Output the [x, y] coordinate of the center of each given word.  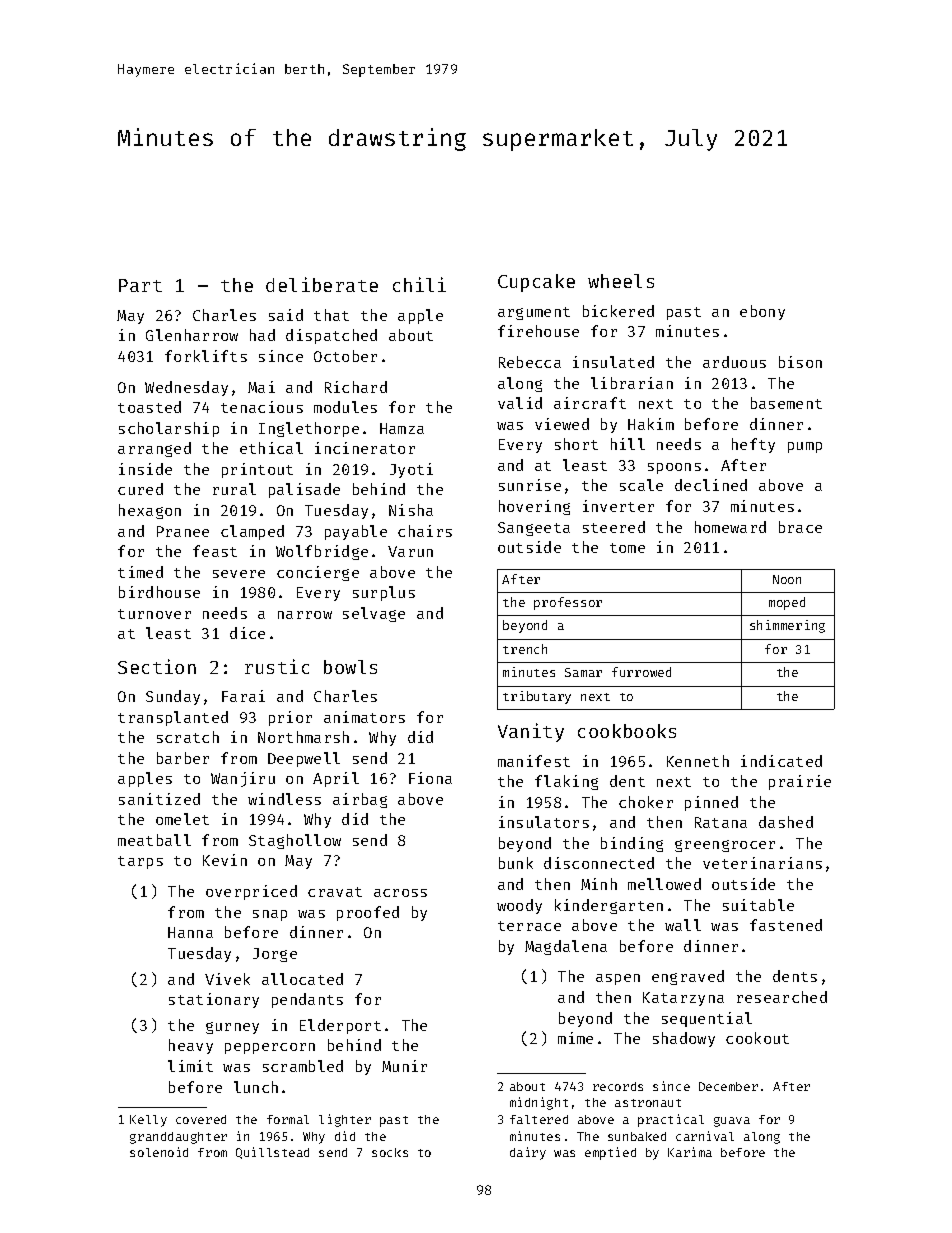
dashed [786, 822]
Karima [690, 1152]
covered [201, 1119]
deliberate [322, 284]
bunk [516, 863]
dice [247, 633]
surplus [384, 593]
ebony [762, 312]
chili [419, 284]
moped [787, 603]
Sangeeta [534, 529]
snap [270, 915]
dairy [528, 1153]
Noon [787, 579]
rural [234, 489]
